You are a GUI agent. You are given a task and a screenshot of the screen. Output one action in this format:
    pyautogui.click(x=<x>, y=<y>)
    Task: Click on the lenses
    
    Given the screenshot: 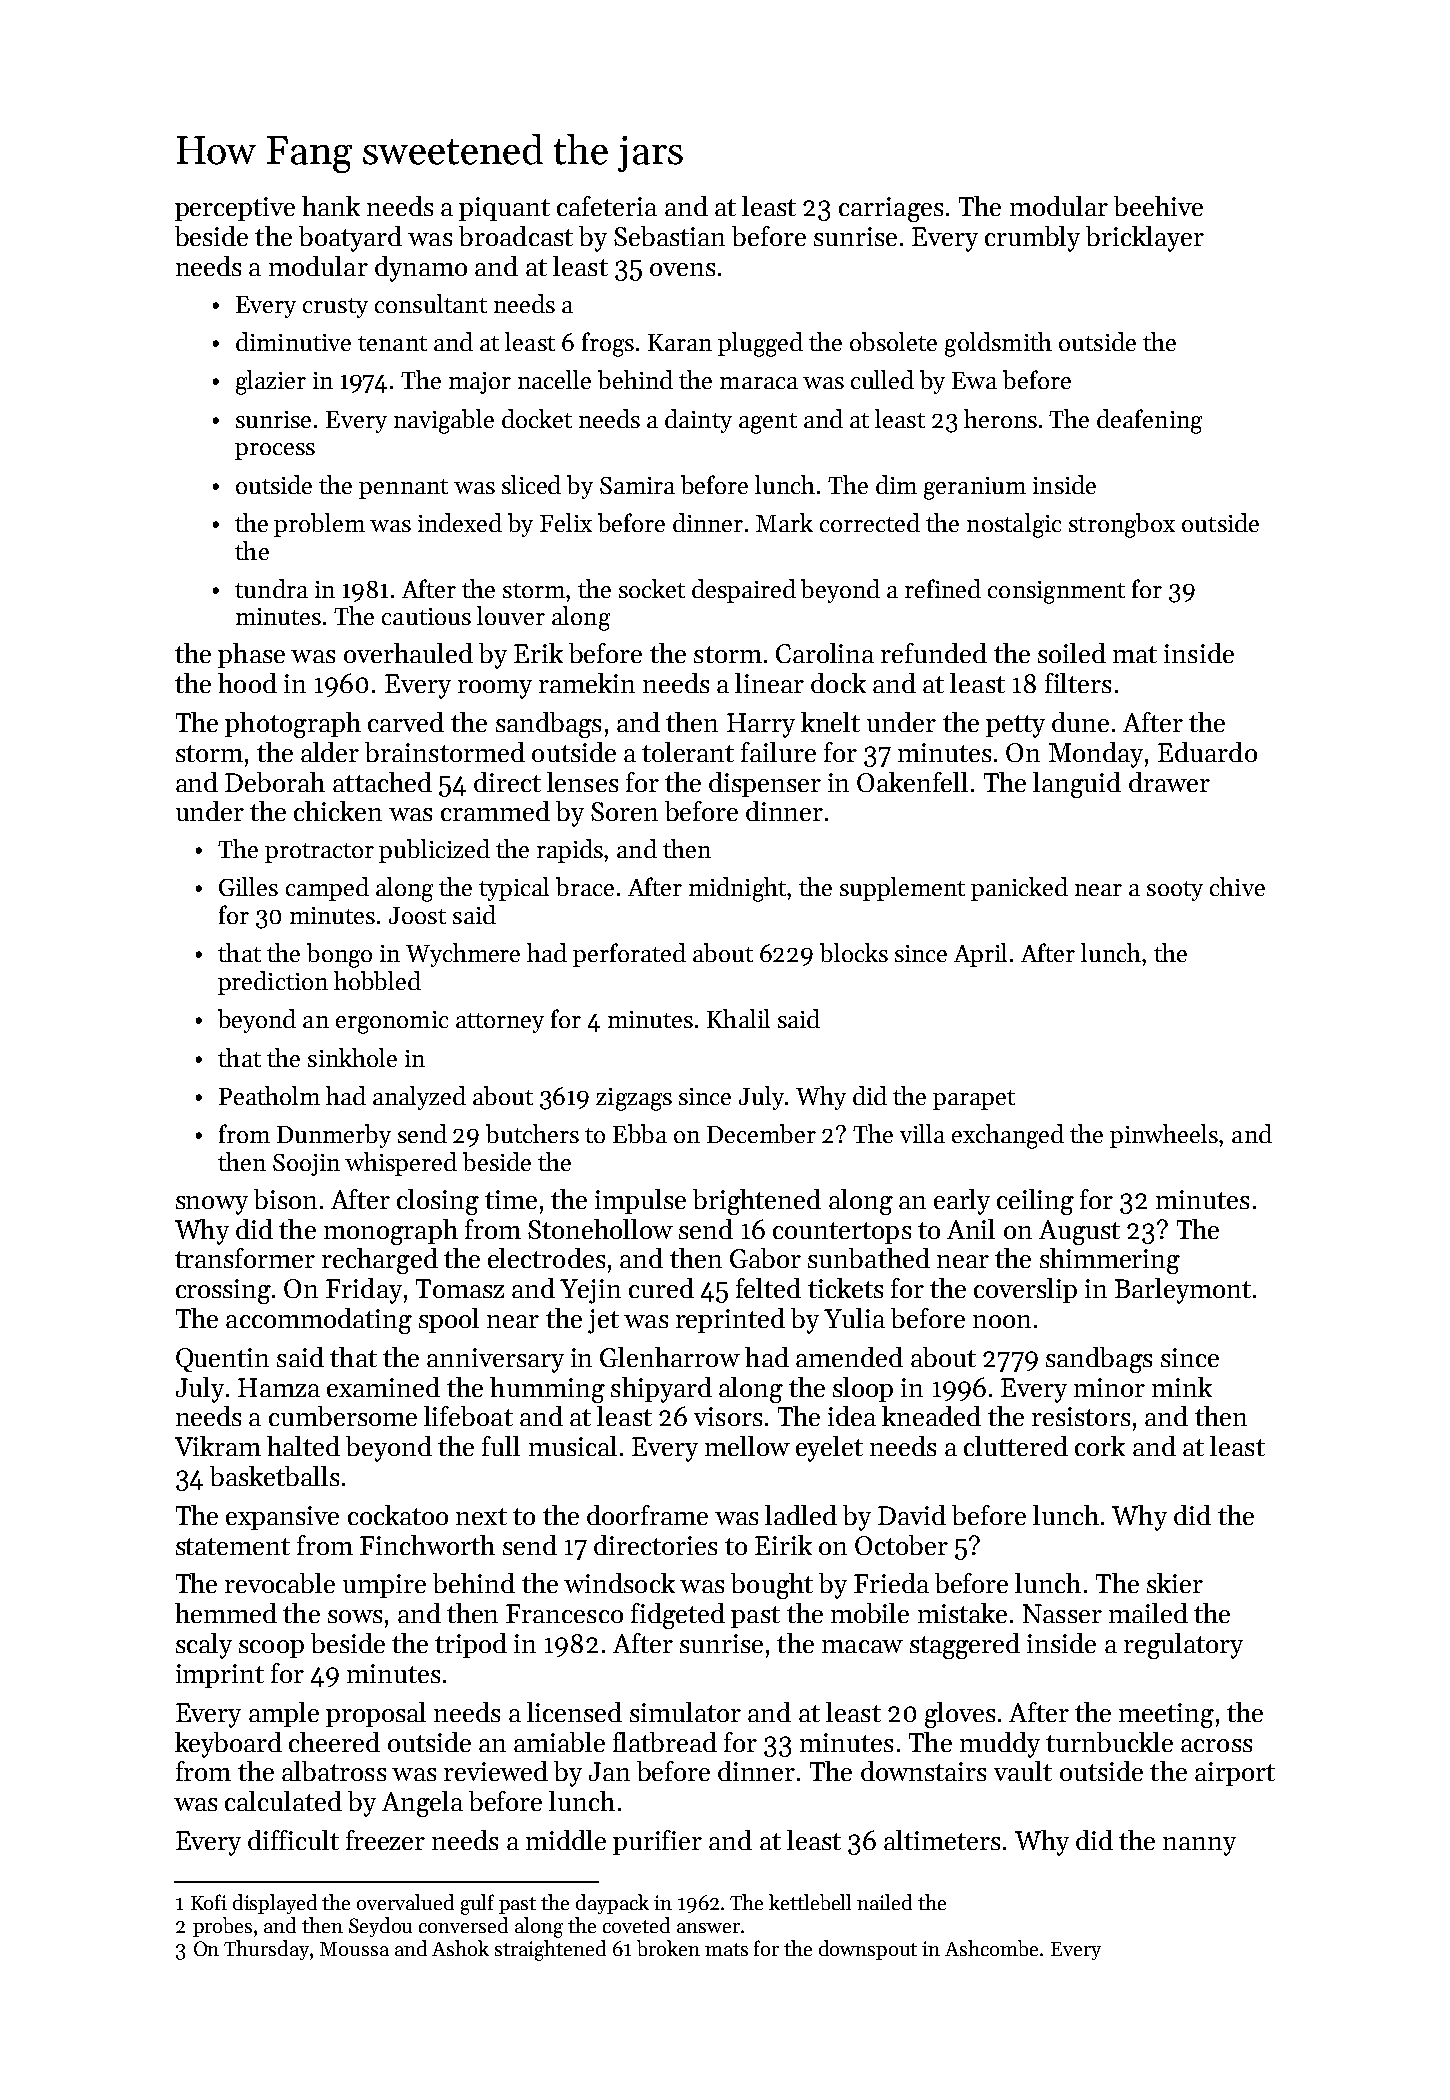 What is the action you would take?
    pyautogui.click(x=582, y=782)
